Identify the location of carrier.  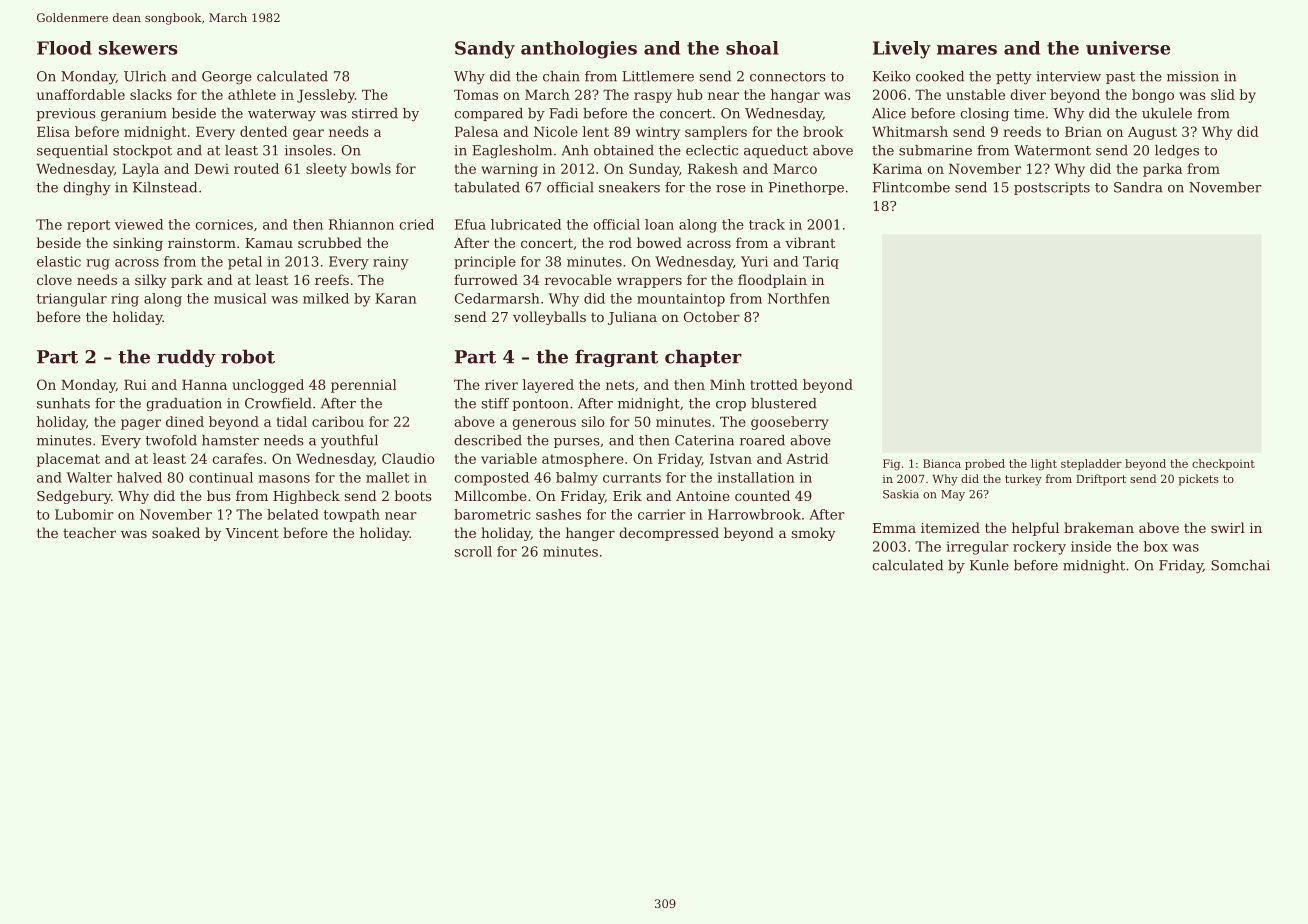
(662, 514).
